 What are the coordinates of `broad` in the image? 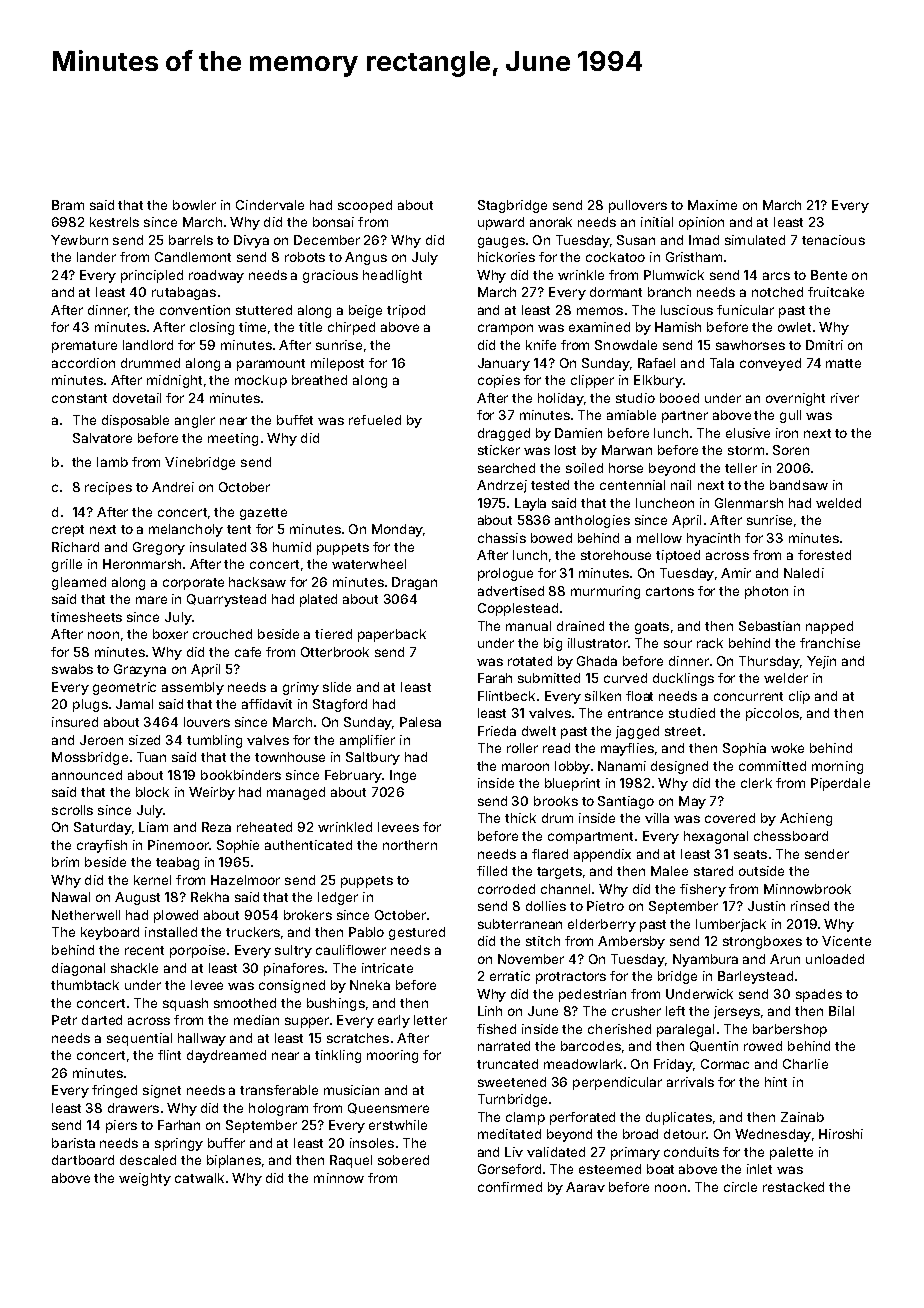 It's located at (640, 1134).
